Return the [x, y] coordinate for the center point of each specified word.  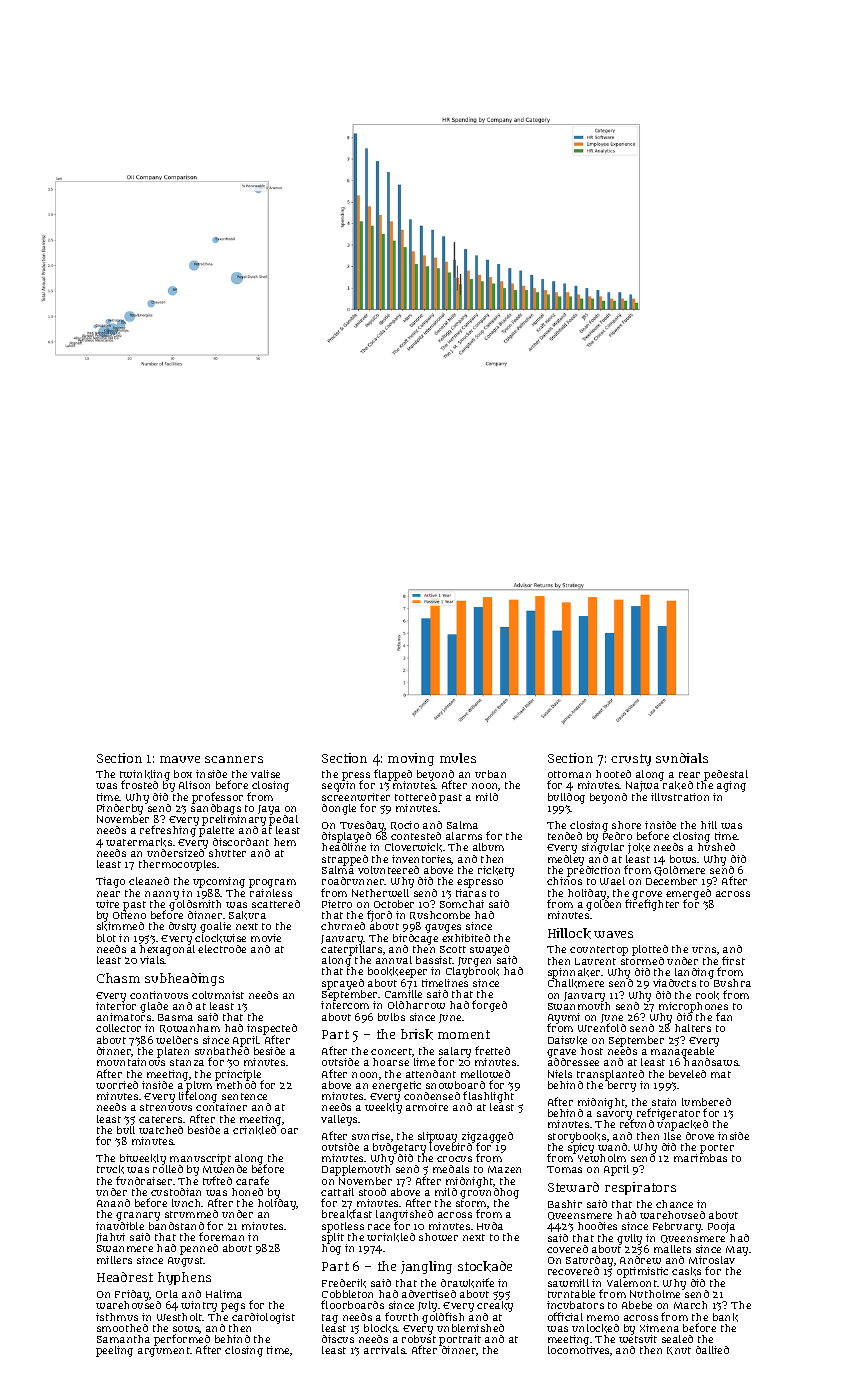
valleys [339, 1120]
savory [615, 1115]
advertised [429, 1294]
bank [725, 1317]
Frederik [344, 1283]
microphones [693, 1007]
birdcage [415, 939]
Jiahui [110, 1238]
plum [199, 1086]
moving [411, 759]
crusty [631, 760]
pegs [233, 1307]
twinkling [145, 775]
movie [266, 938]
